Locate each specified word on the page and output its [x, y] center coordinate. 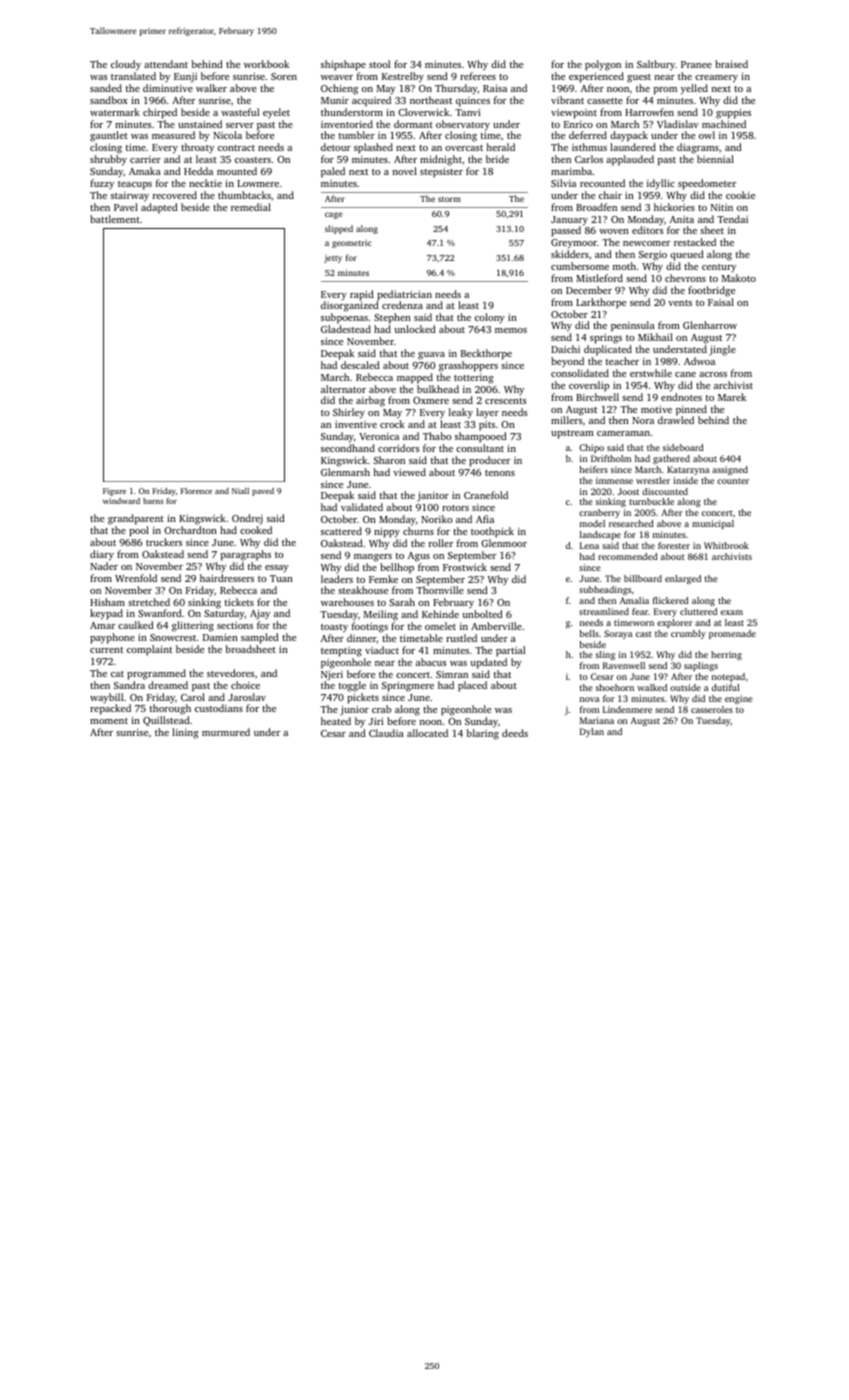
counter [733, 481]
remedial [251, 207]
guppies [733, 114]
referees [478, 76]
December [589, 290]
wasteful [240, 112]
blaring [483, 734]
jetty [333, 259]
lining [185, 733]
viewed [409, 472]
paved [263, 492]
